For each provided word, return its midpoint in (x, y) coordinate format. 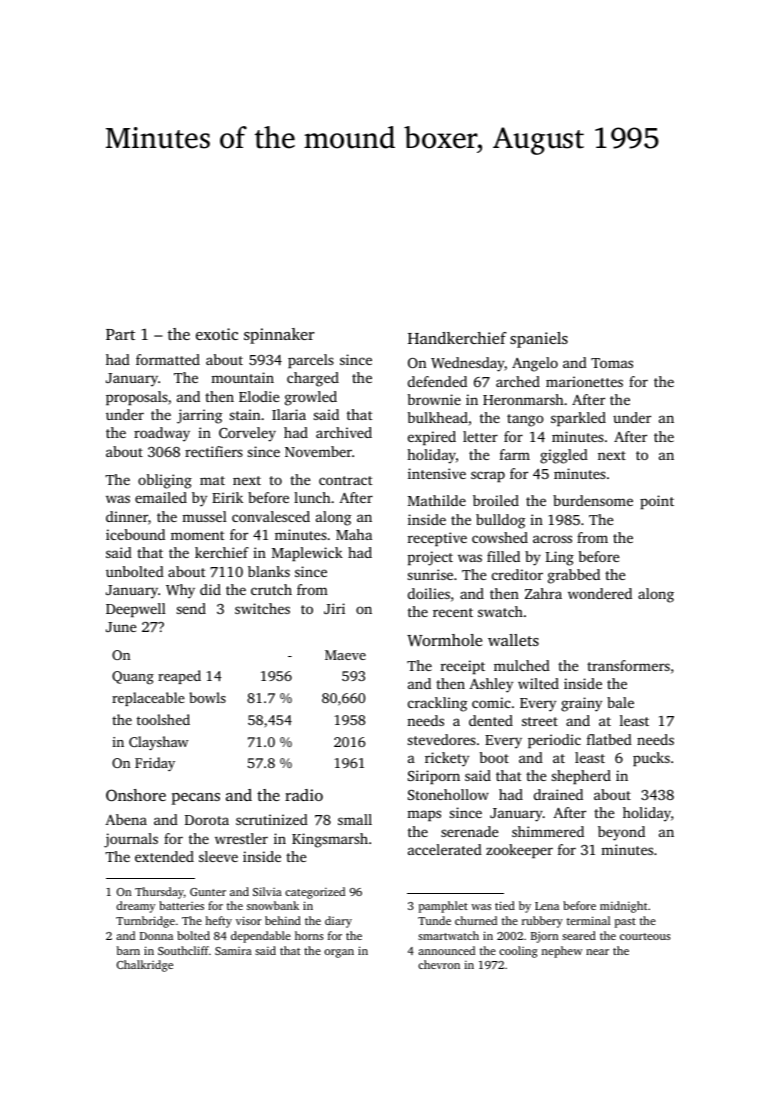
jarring (199, 416)
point (657, 502)
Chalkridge (145, 966)
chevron (439, 964)
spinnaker (279, 336)
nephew (562, 952)
